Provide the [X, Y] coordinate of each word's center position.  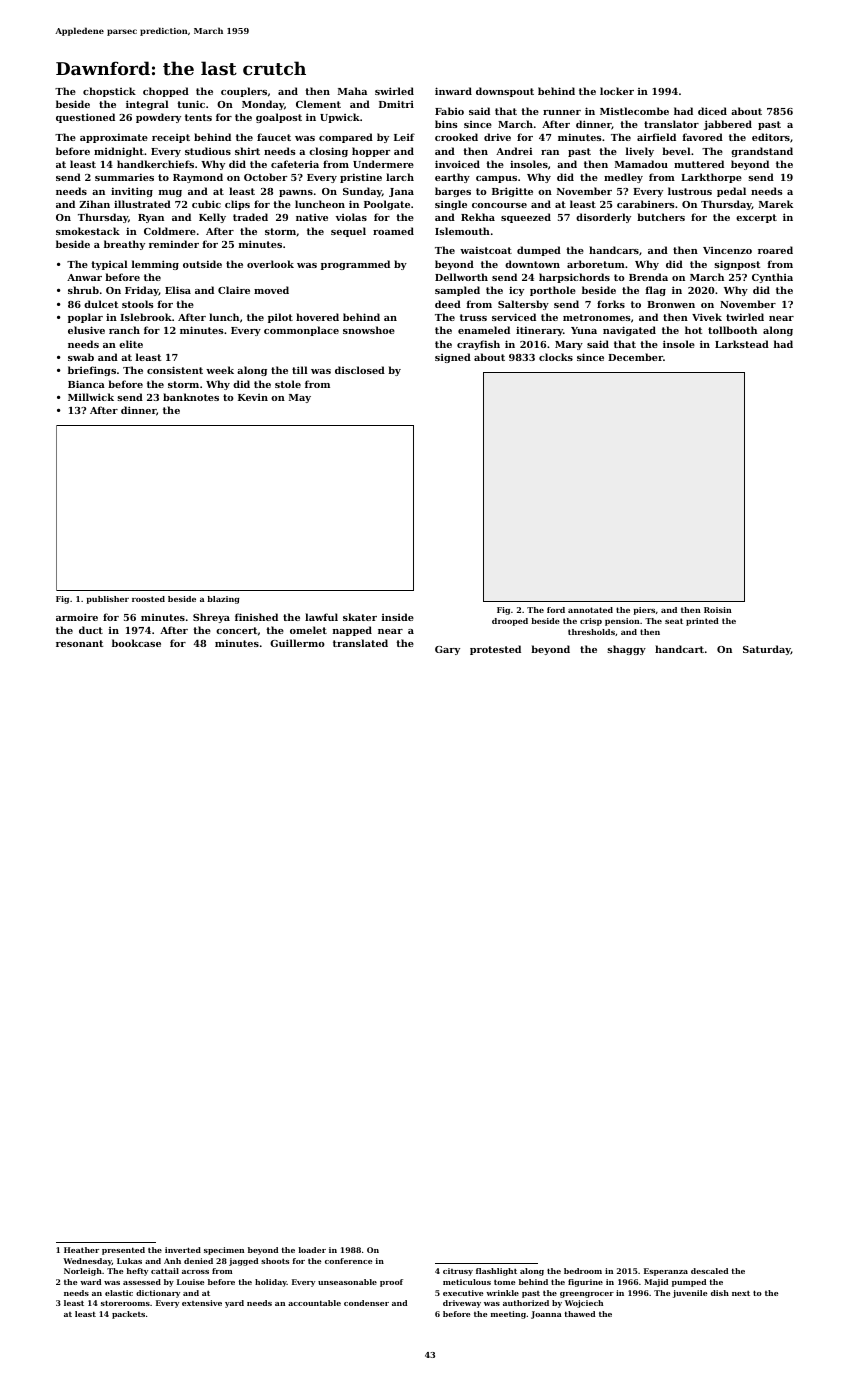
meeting [508, 1315]
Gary [447, 650]
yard [234, 1304]
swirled [394, 91]
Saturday [767, 650]
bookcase [136, 643]
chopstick [109, 92]
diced [712, 111]
